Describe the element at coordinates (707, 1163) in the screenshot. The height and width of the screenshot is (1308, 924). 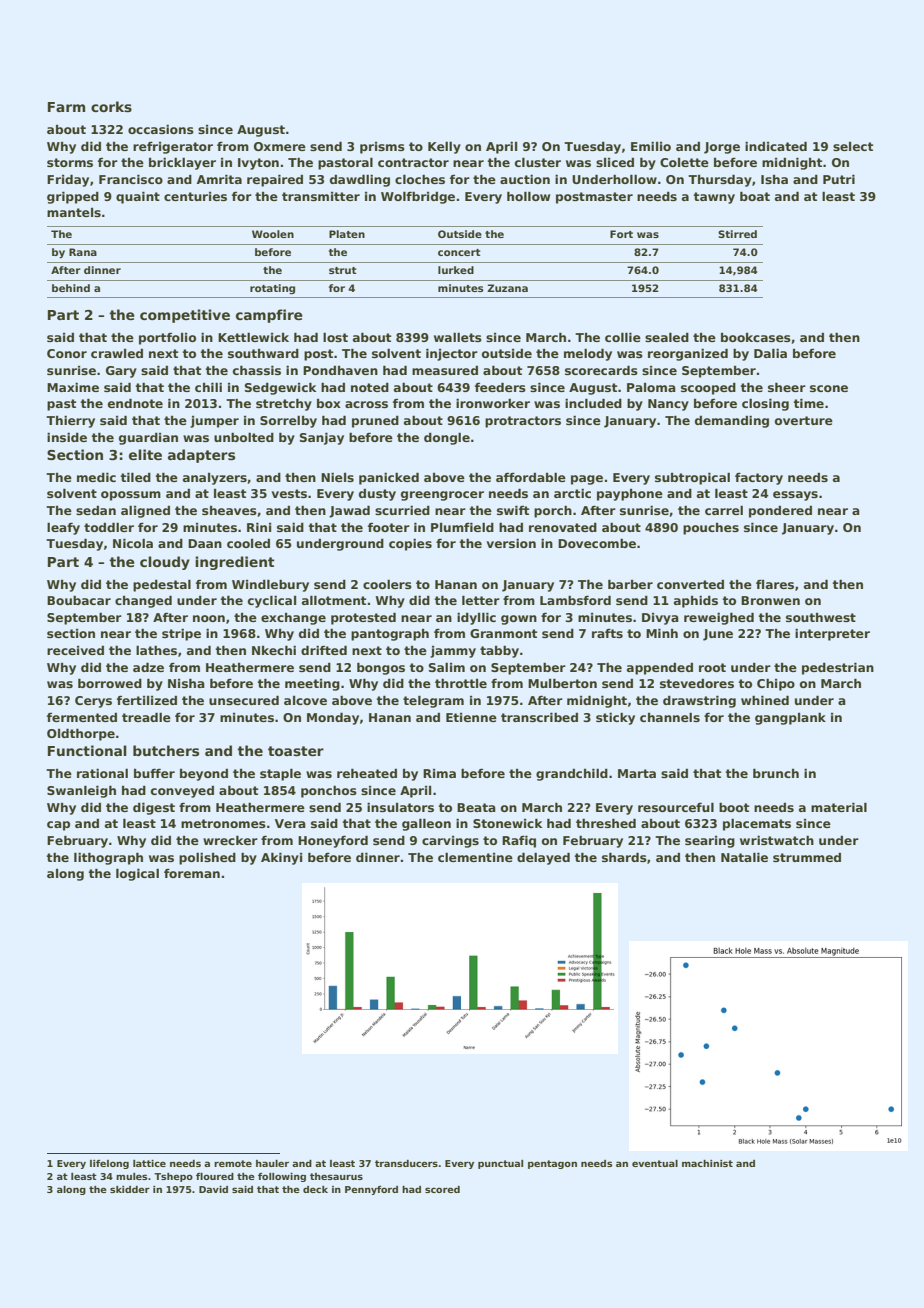
I see `machinist` at that location.
